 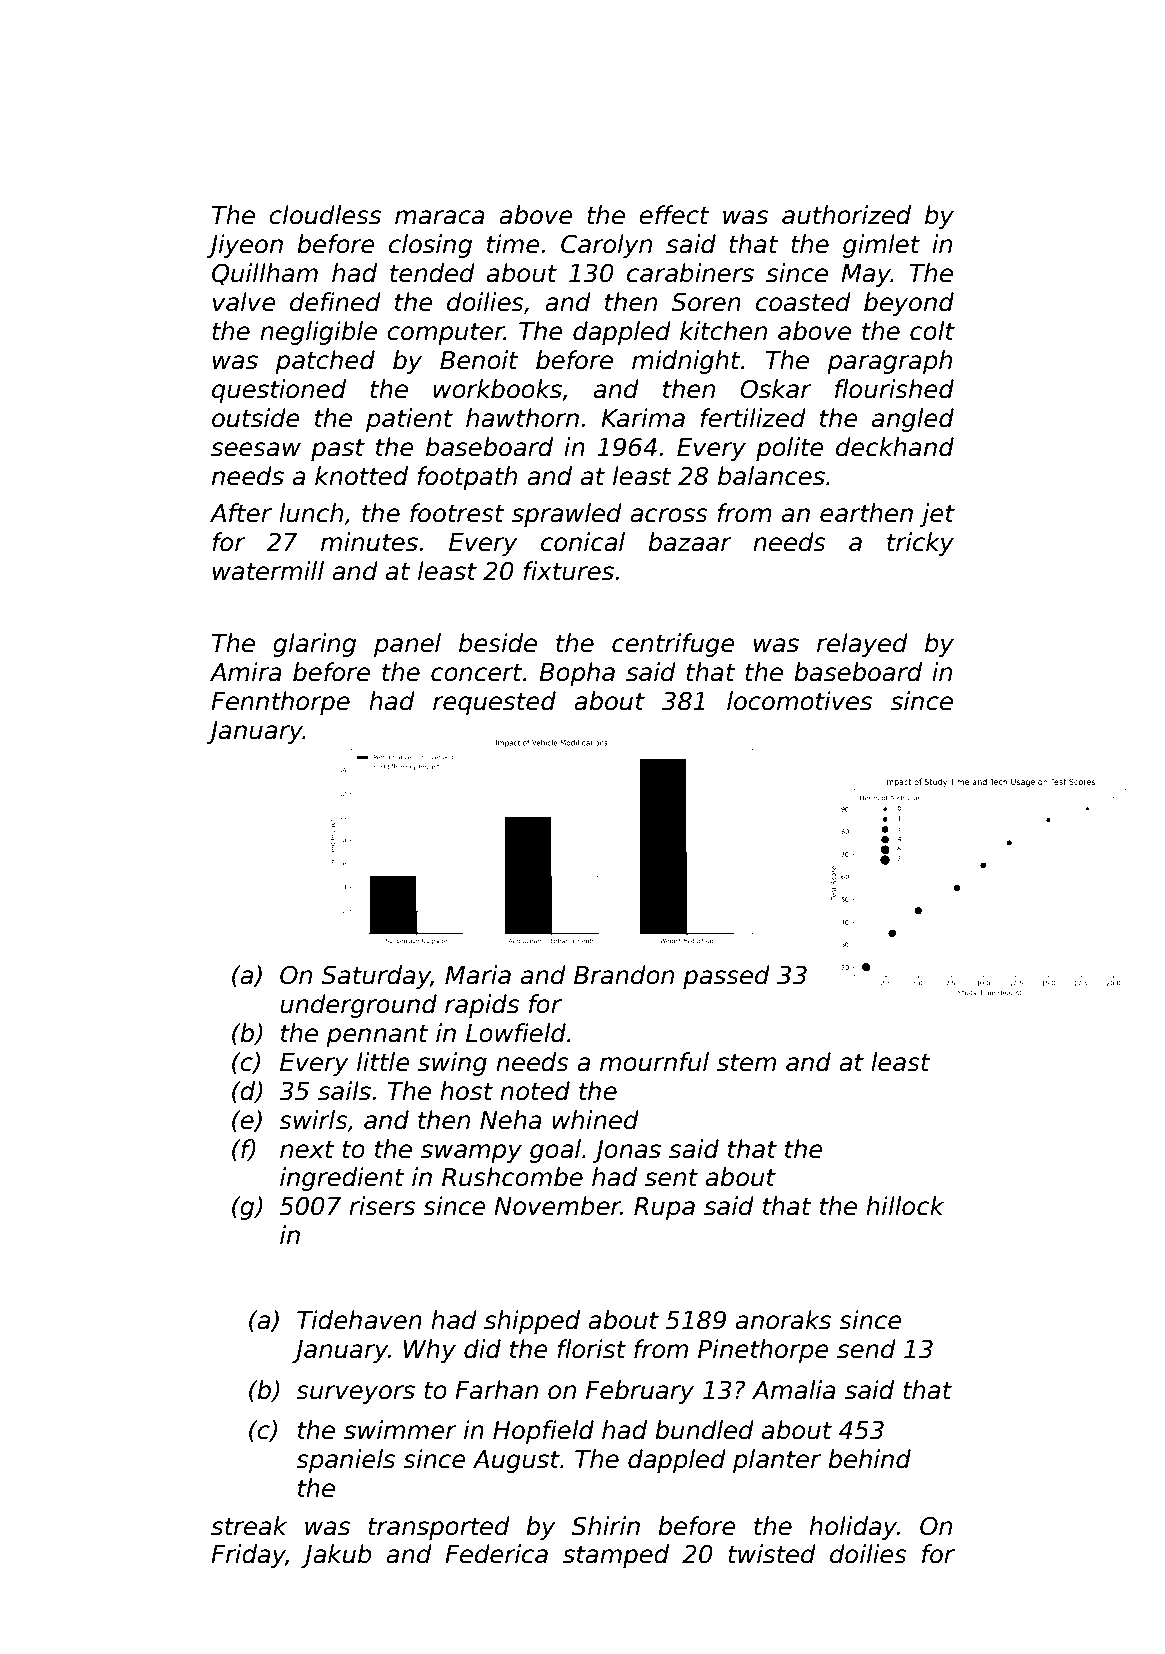 I want to click on cloudless, so click(x=325, y=215).
